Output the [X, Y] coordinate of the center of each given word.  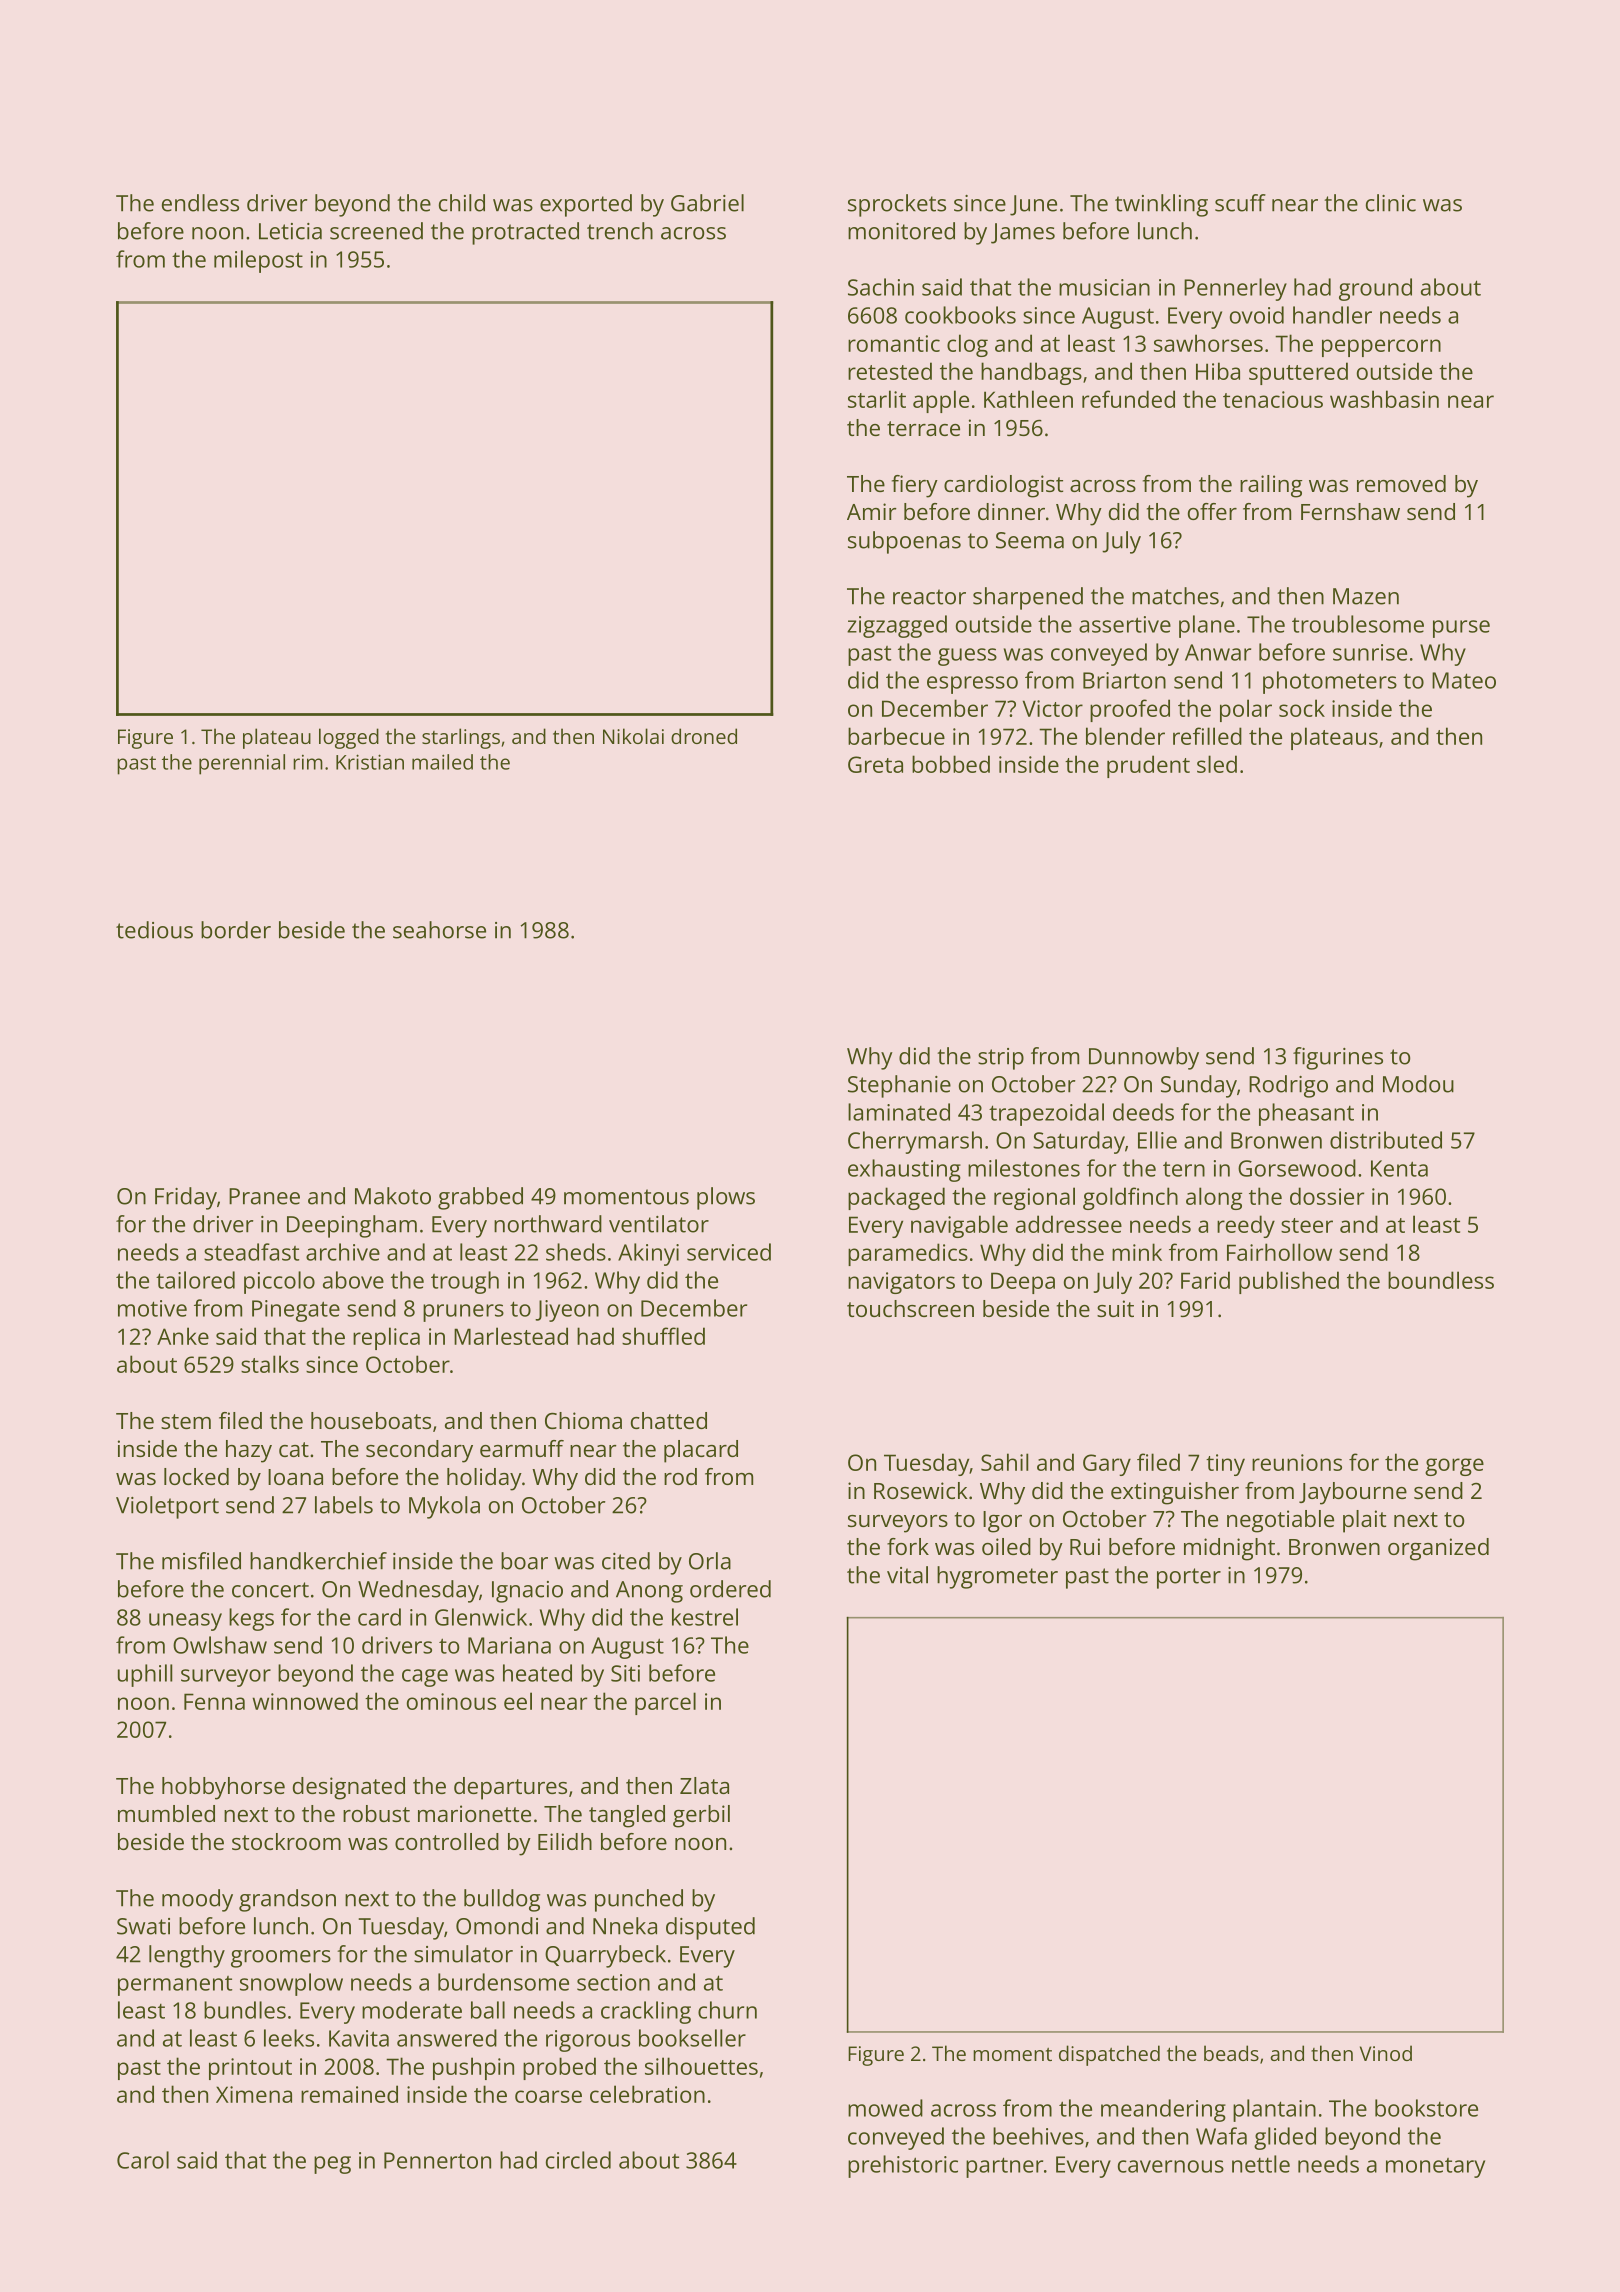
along [1214, 1198]
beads [1231, 2053]
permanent [175, 1986]
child [462, 203]
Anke [183, 1336]
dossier [1327, 1196]
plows [726, 1198]
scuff [1240, 203]
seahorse [439, 930]
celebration [647, 2094]
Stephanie [899, 1086]
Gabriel [707, 203]
